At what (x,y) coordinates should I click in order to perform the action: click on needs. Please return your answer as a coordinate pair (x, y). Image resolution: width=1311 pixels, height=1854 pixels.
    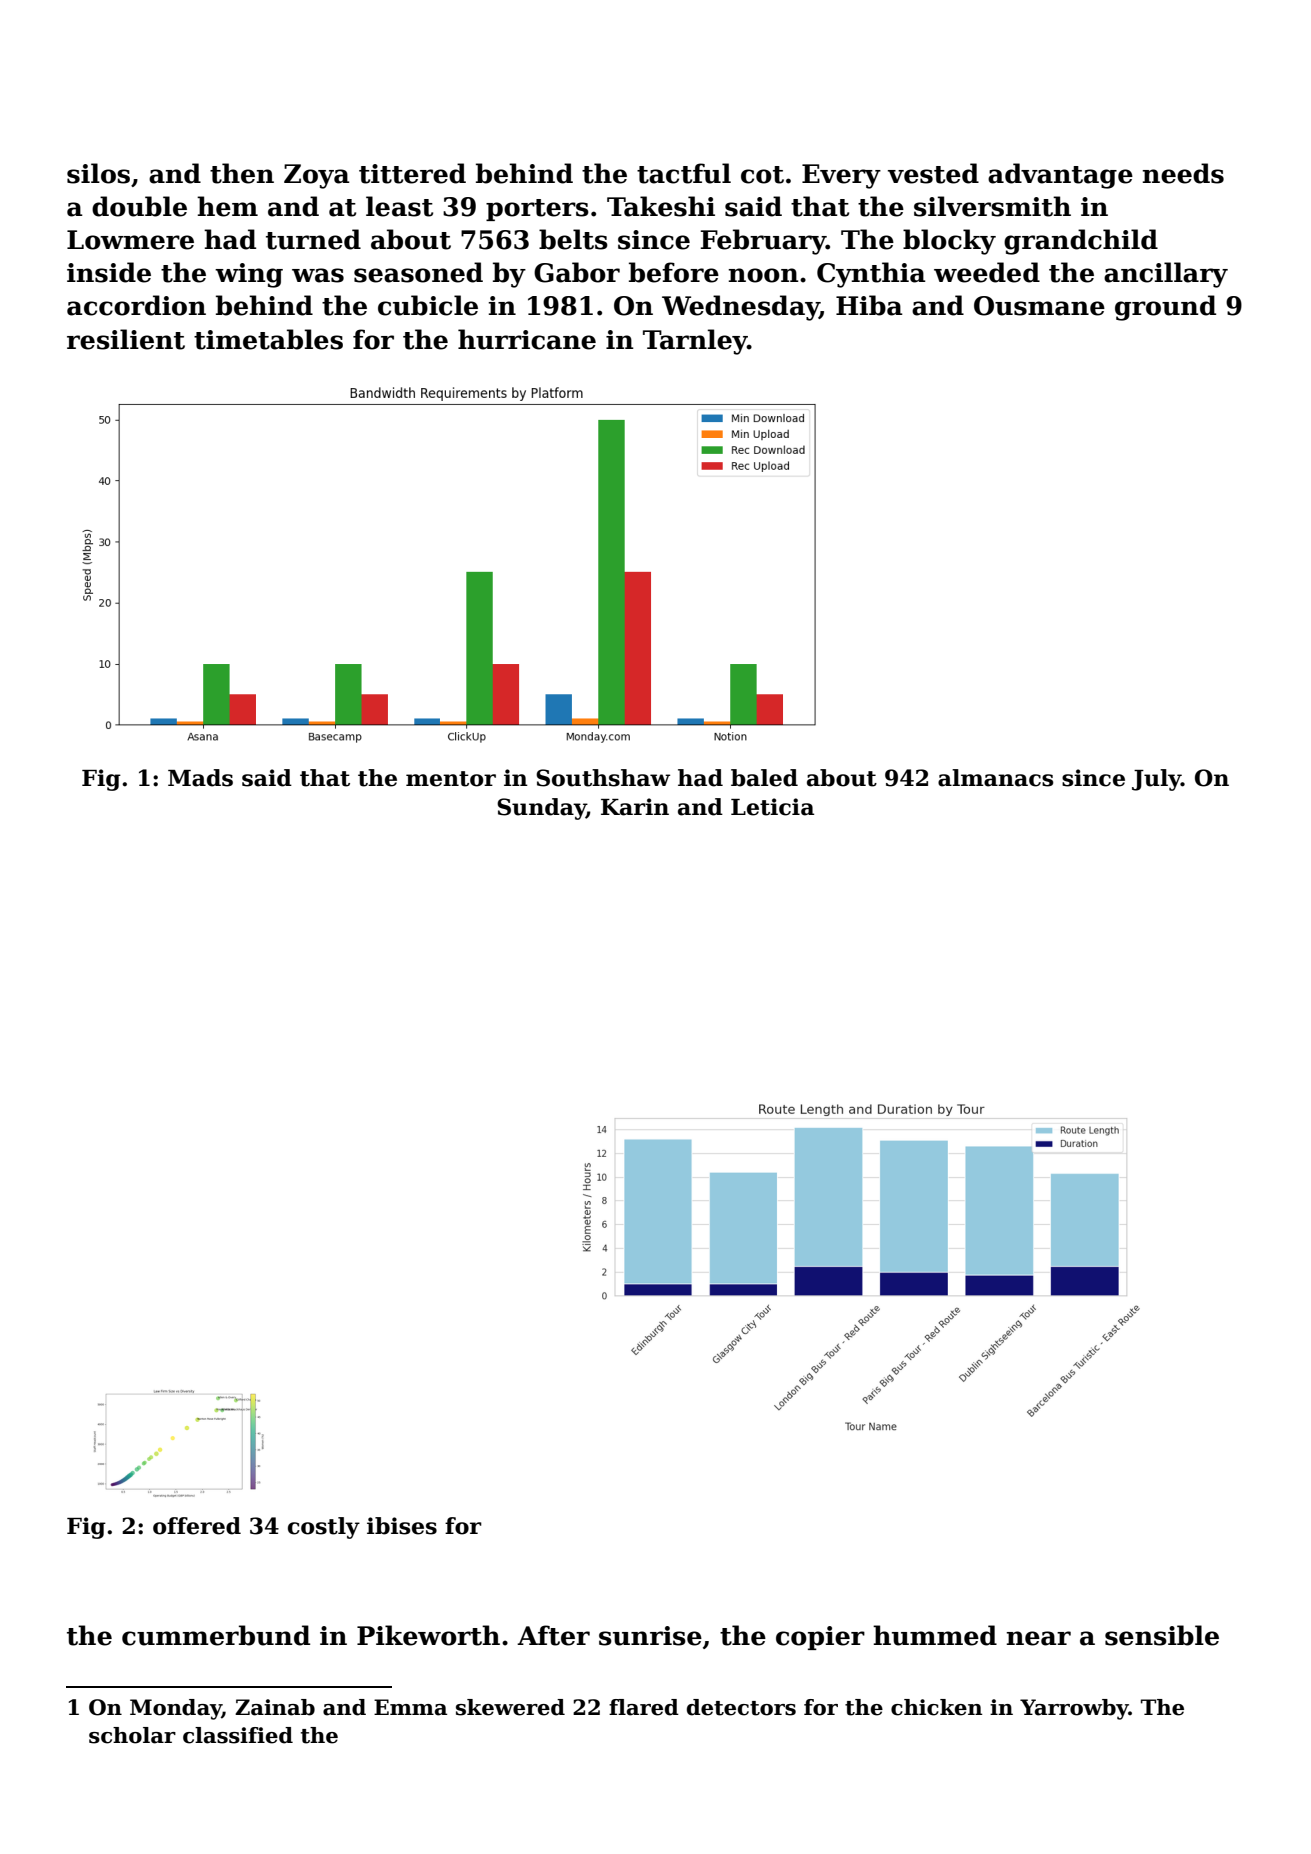
    Looking at the image, I should click on (1183, 173).
